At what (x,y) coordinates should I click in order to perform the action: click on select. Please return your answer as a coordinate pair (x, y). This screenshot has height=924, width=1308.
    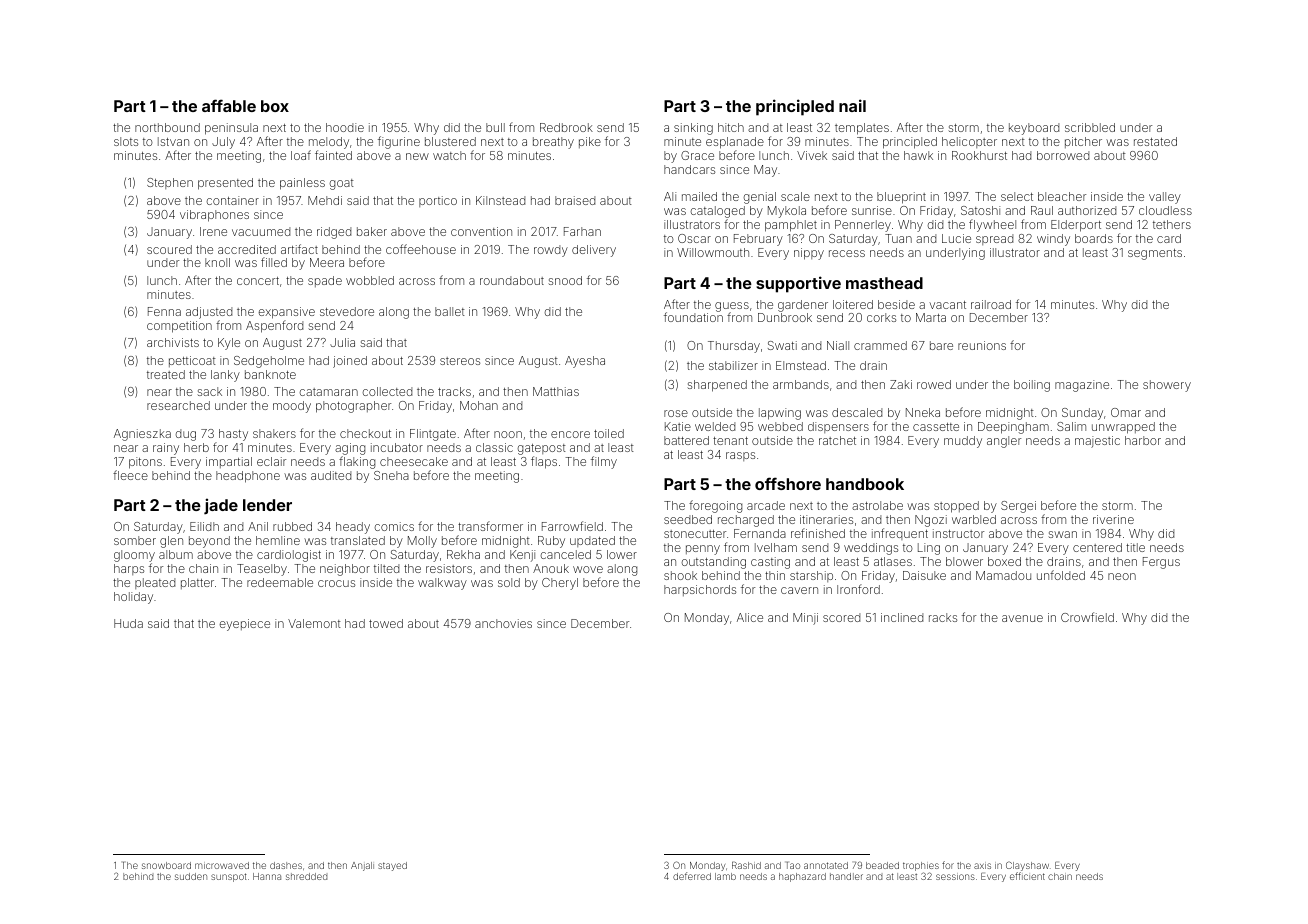
    Looking at the image, I should click on (1017, 196).
